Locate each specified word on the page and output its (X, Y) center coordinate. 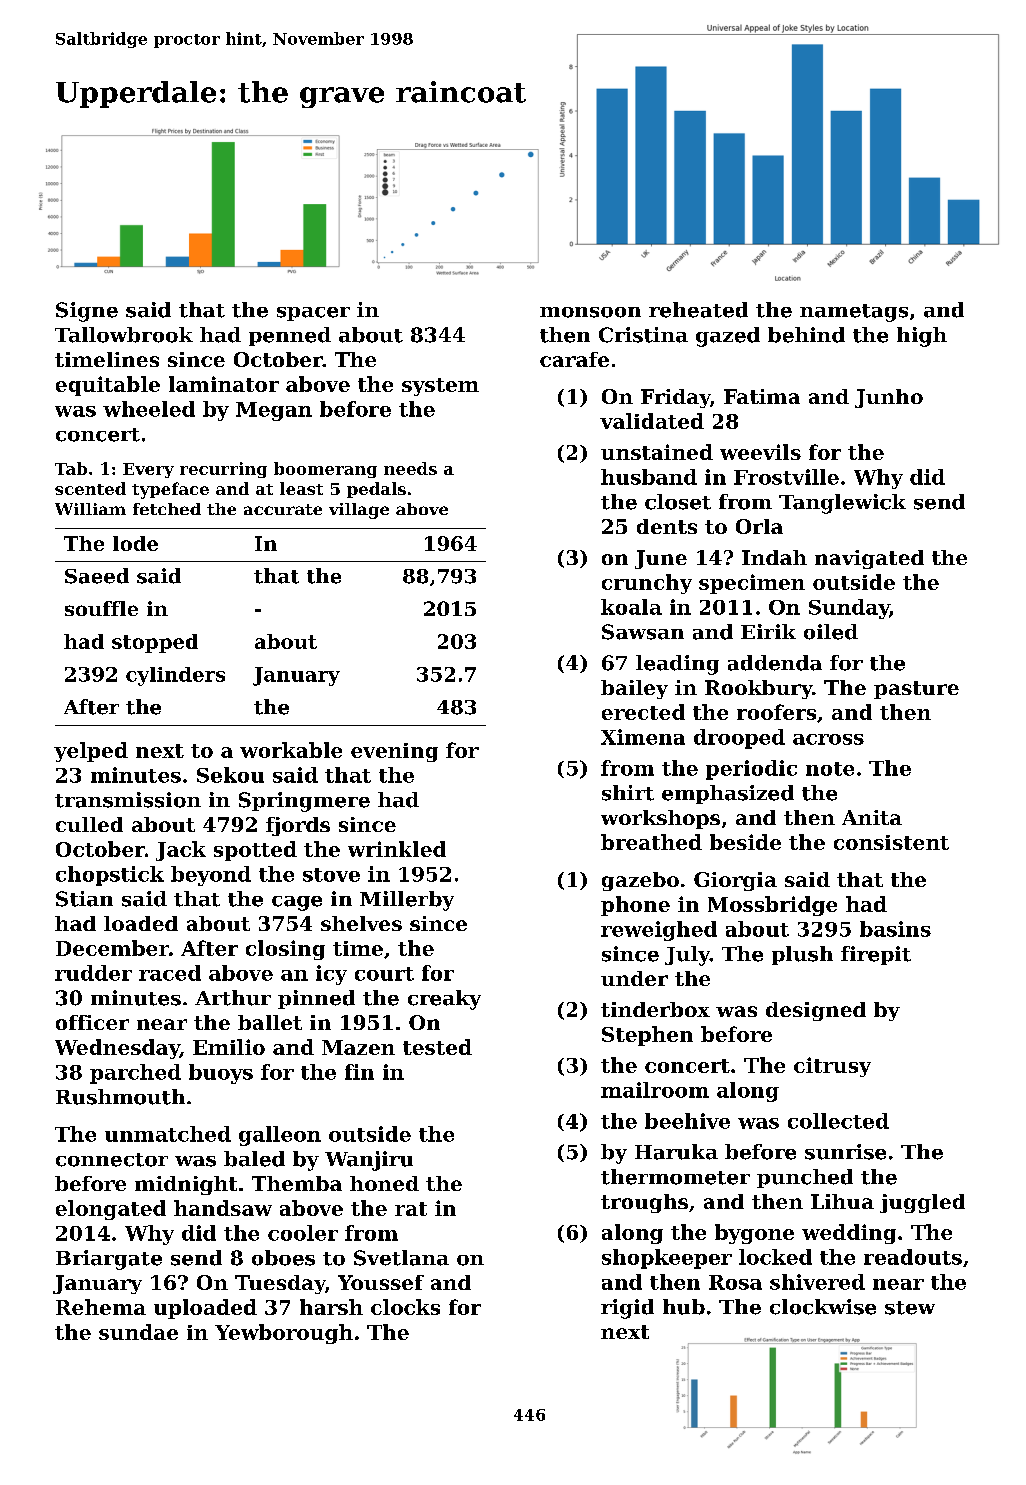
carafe (574, 359)
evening (394, 752)
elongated (111, 1210)
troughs (644, 1203)
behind (806, 335)
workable (291, 750)
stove (331, 875)
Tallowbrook (124, 335)
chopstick (110, 876)
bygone (754, 1234)
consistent (891, 842)
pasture (916, 690)
